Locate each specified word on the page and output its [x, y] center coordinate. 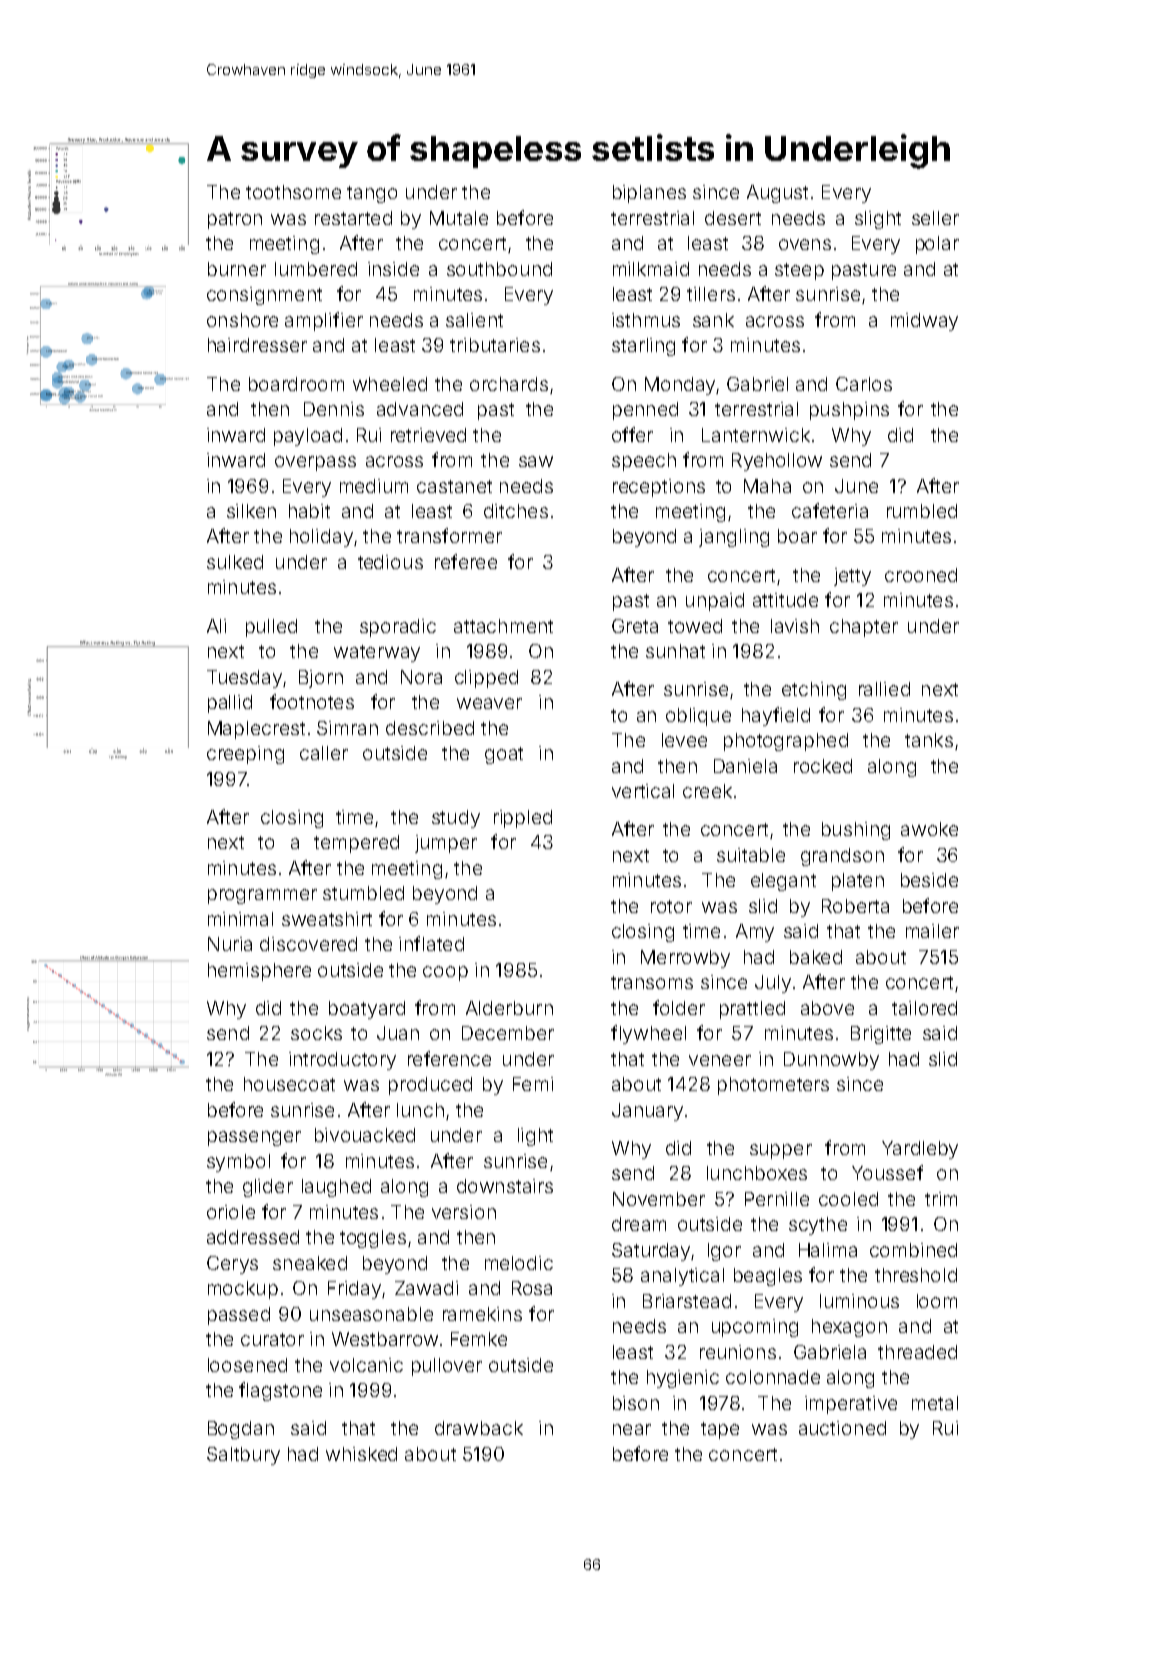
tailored [924, 1008]
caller [324, 753]
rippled [523, 819]
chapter [864, 628]
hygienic [683, 1379]
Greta [635, 626]
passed [239, 1316]
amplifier [324, 321]
